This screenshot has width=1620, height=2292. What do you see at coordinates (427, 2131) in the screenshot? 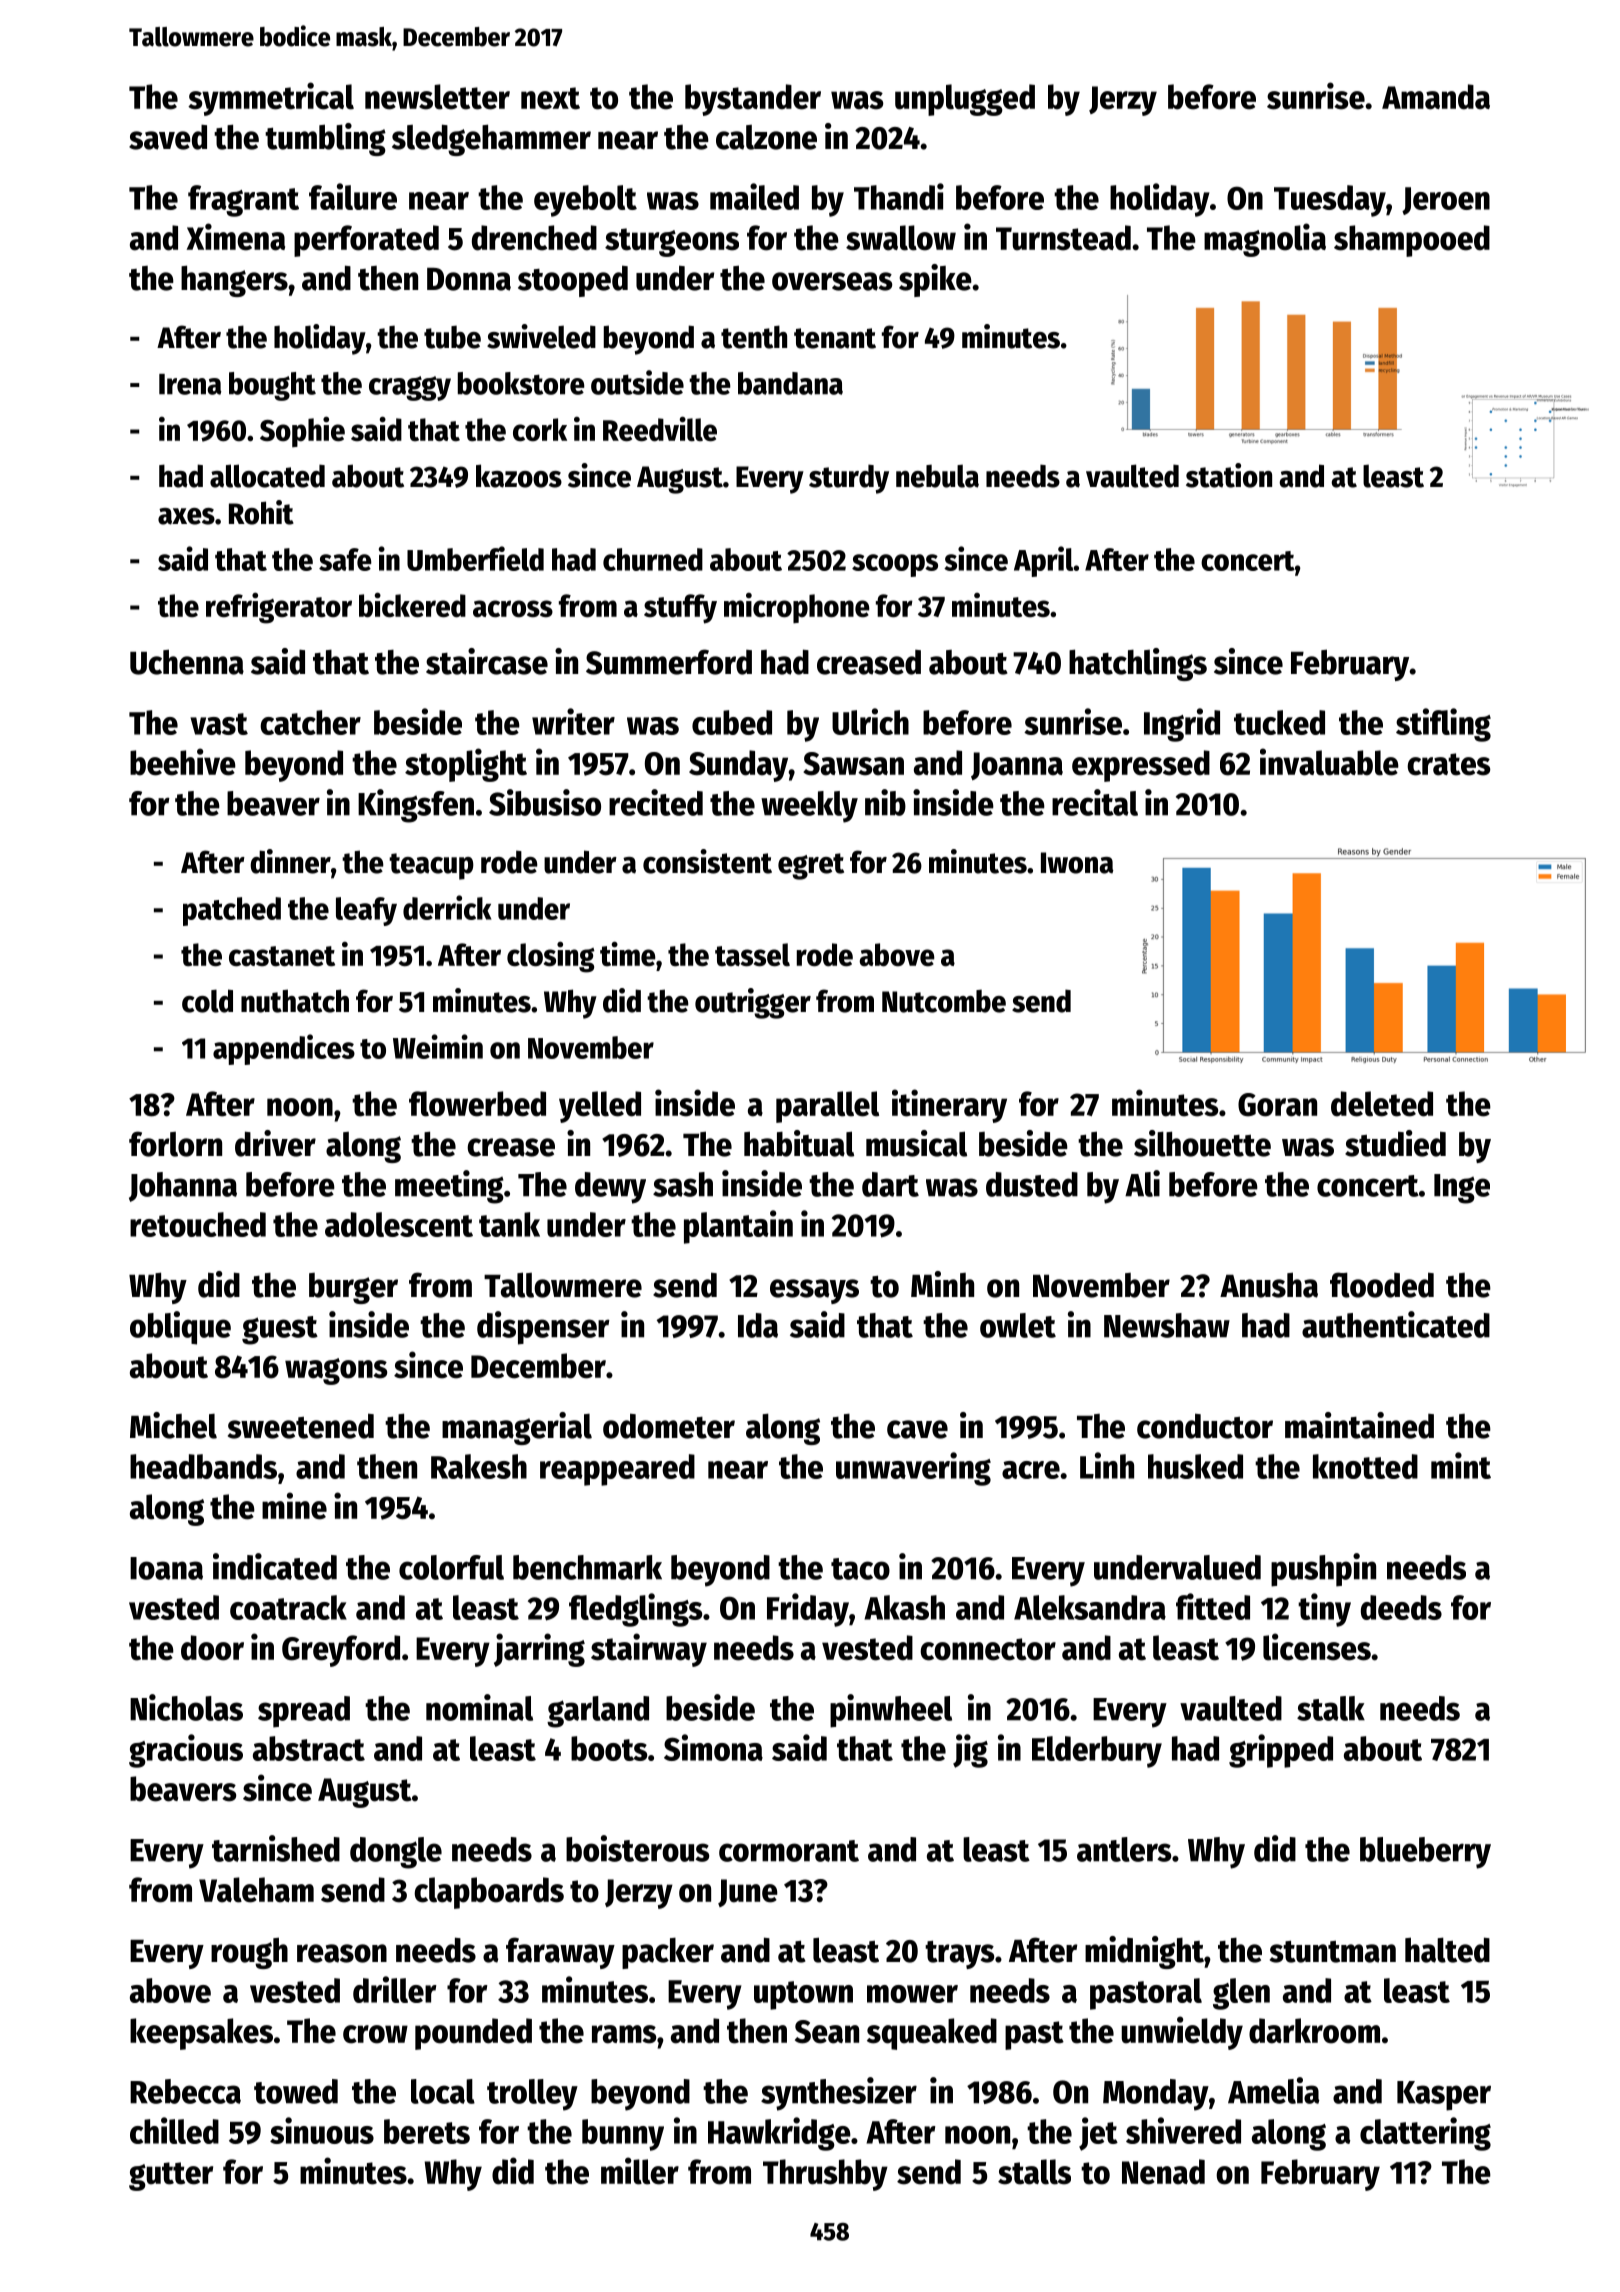
I see `berets` at bounding box center [427, 2131].
